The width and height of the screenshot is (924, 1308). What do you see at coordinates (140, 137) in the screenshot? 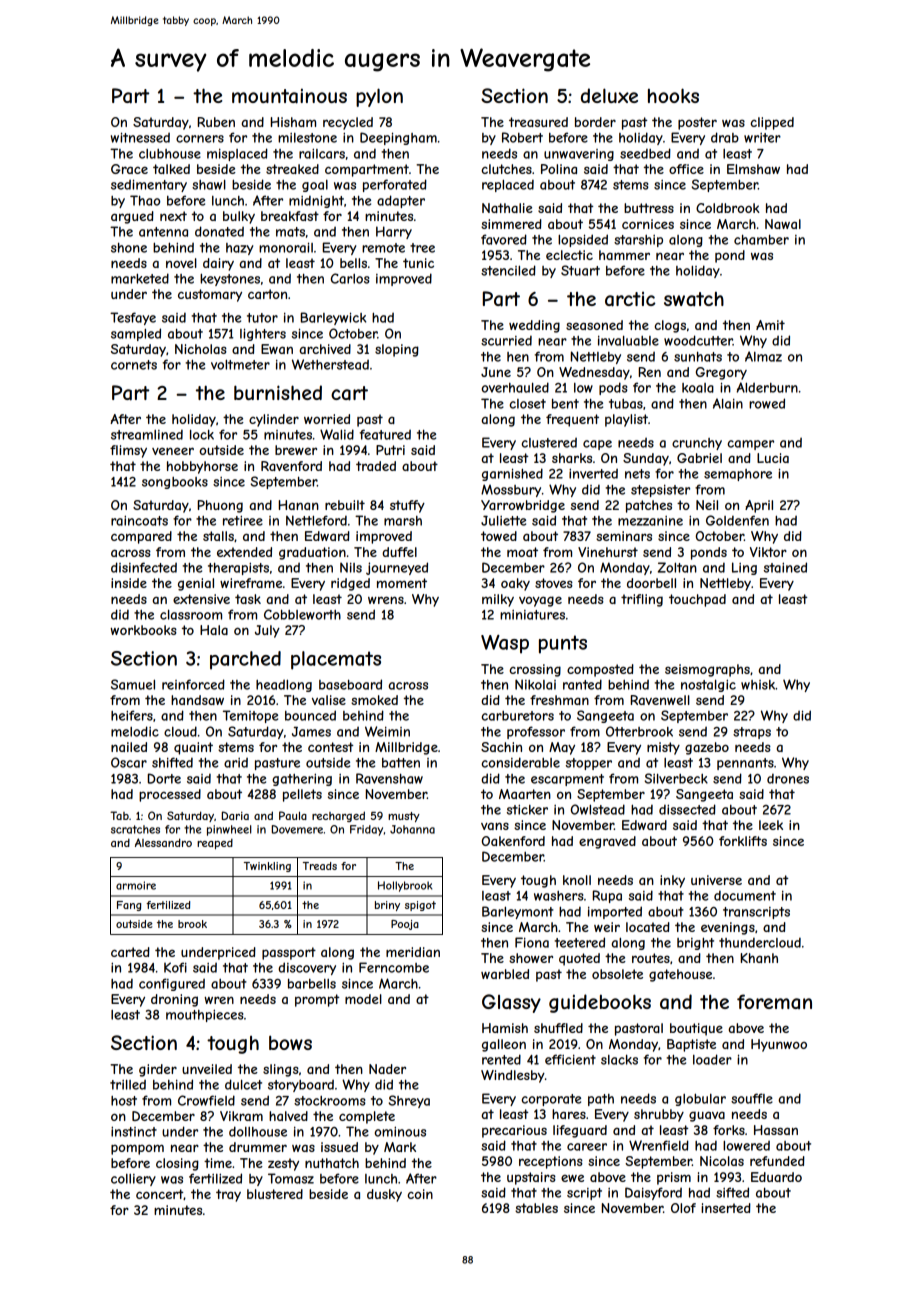
I see `witnessed` at bounding box center [140, 137].
